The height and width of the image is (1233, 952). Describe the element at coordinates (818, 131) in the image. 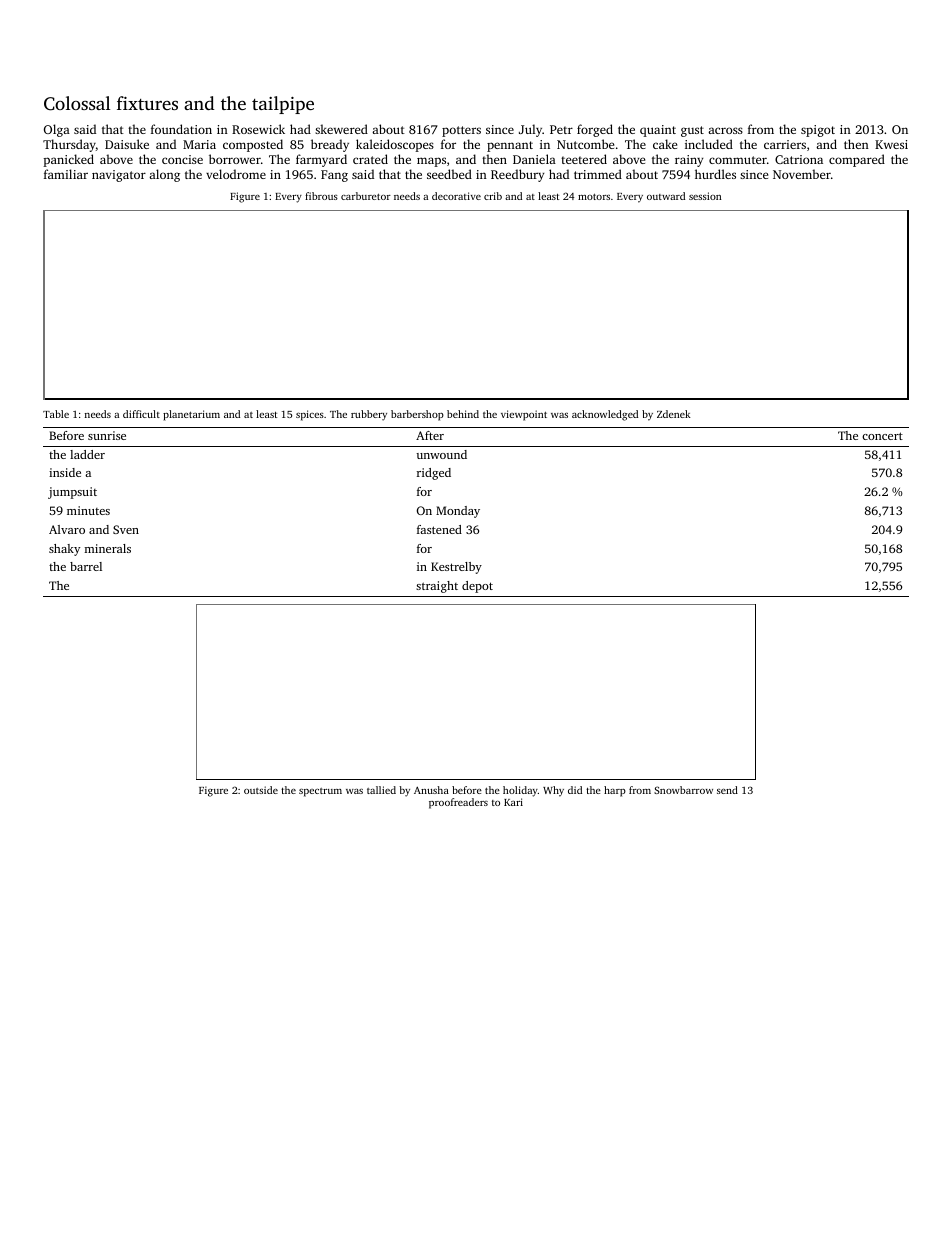

I see `spigot` at that location.
